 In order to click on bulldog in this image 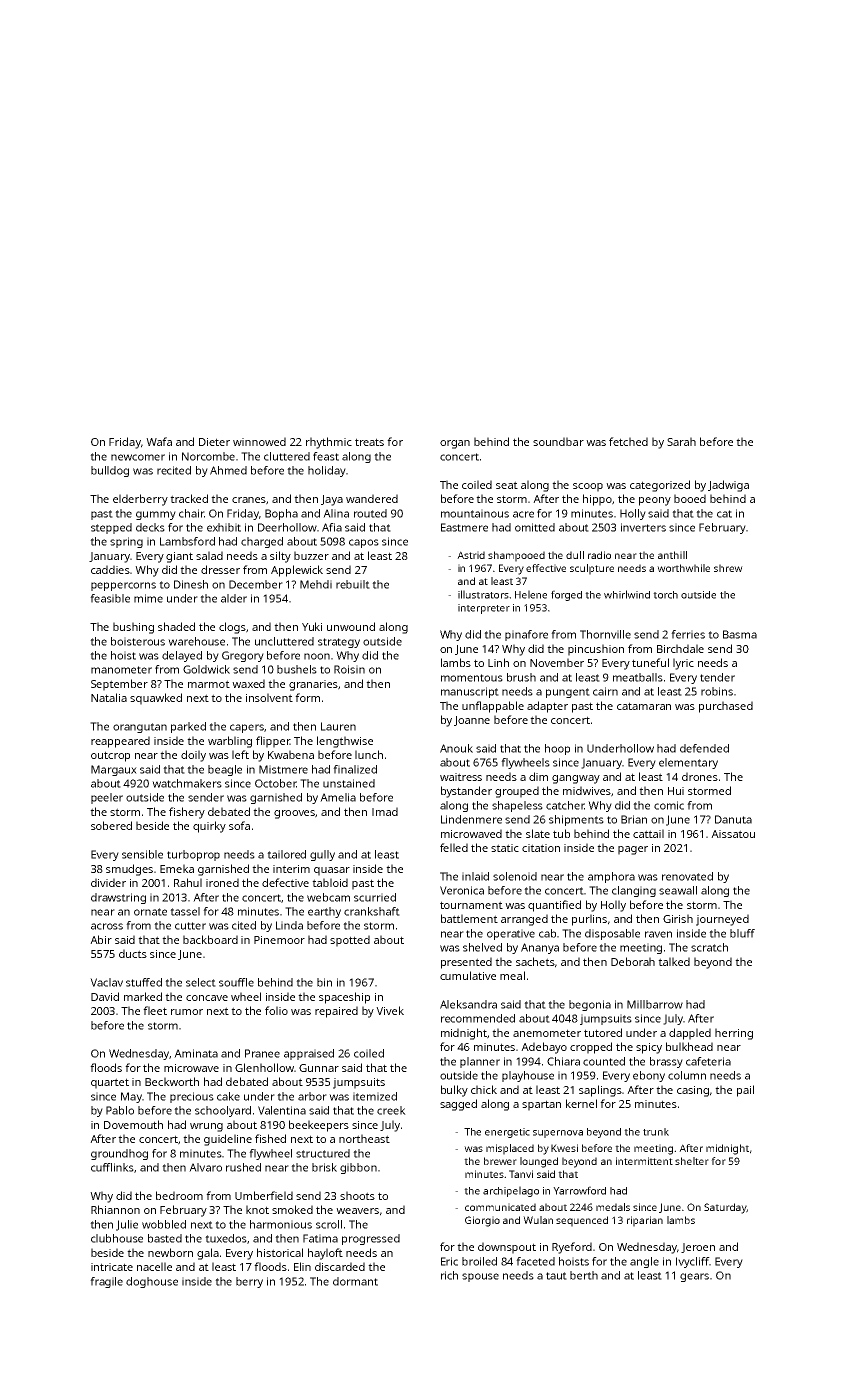, I will do `click(110, 471)`.
